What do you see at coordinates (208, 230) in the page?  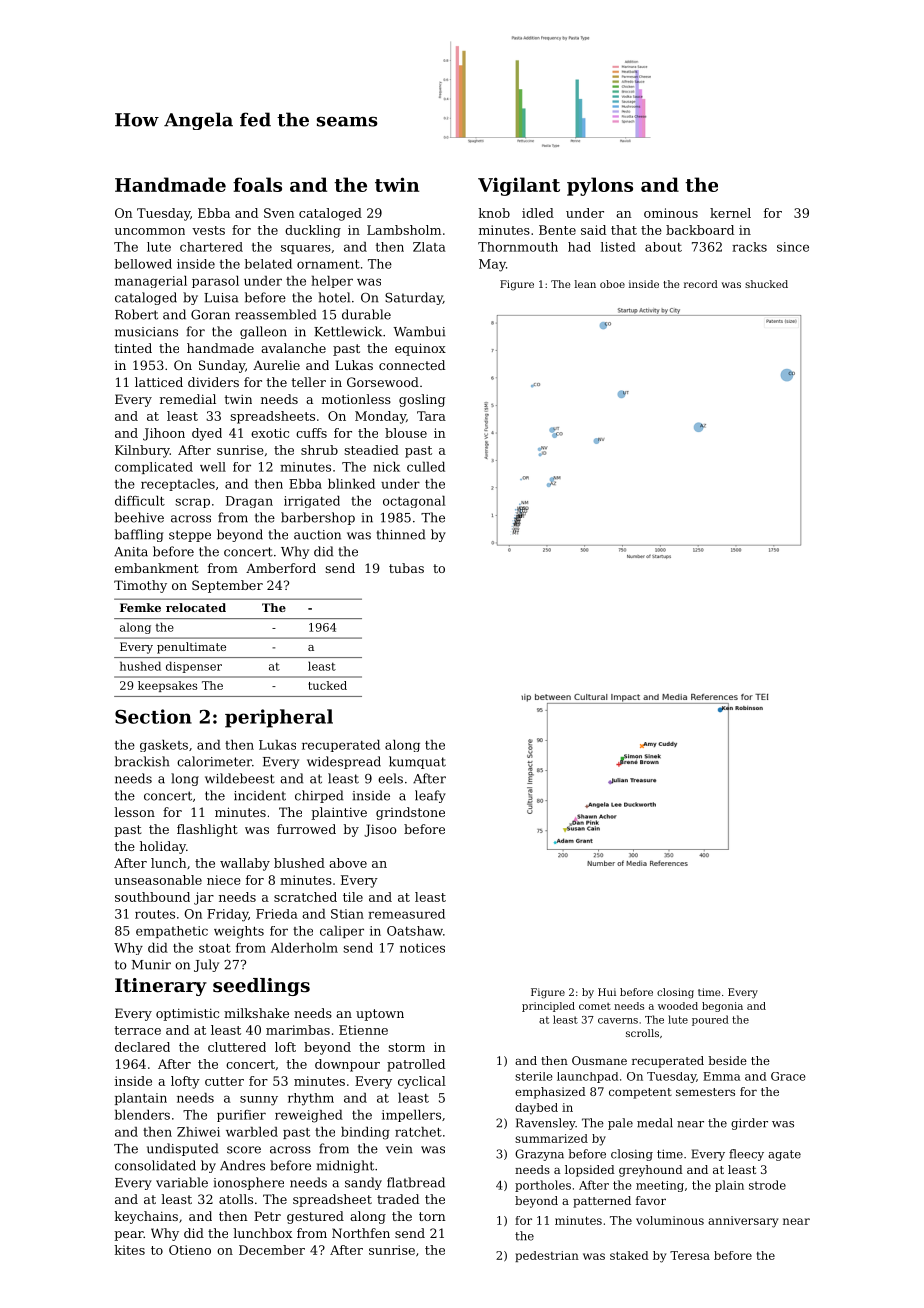 I see `vests` at bounding box center [208, 230].
